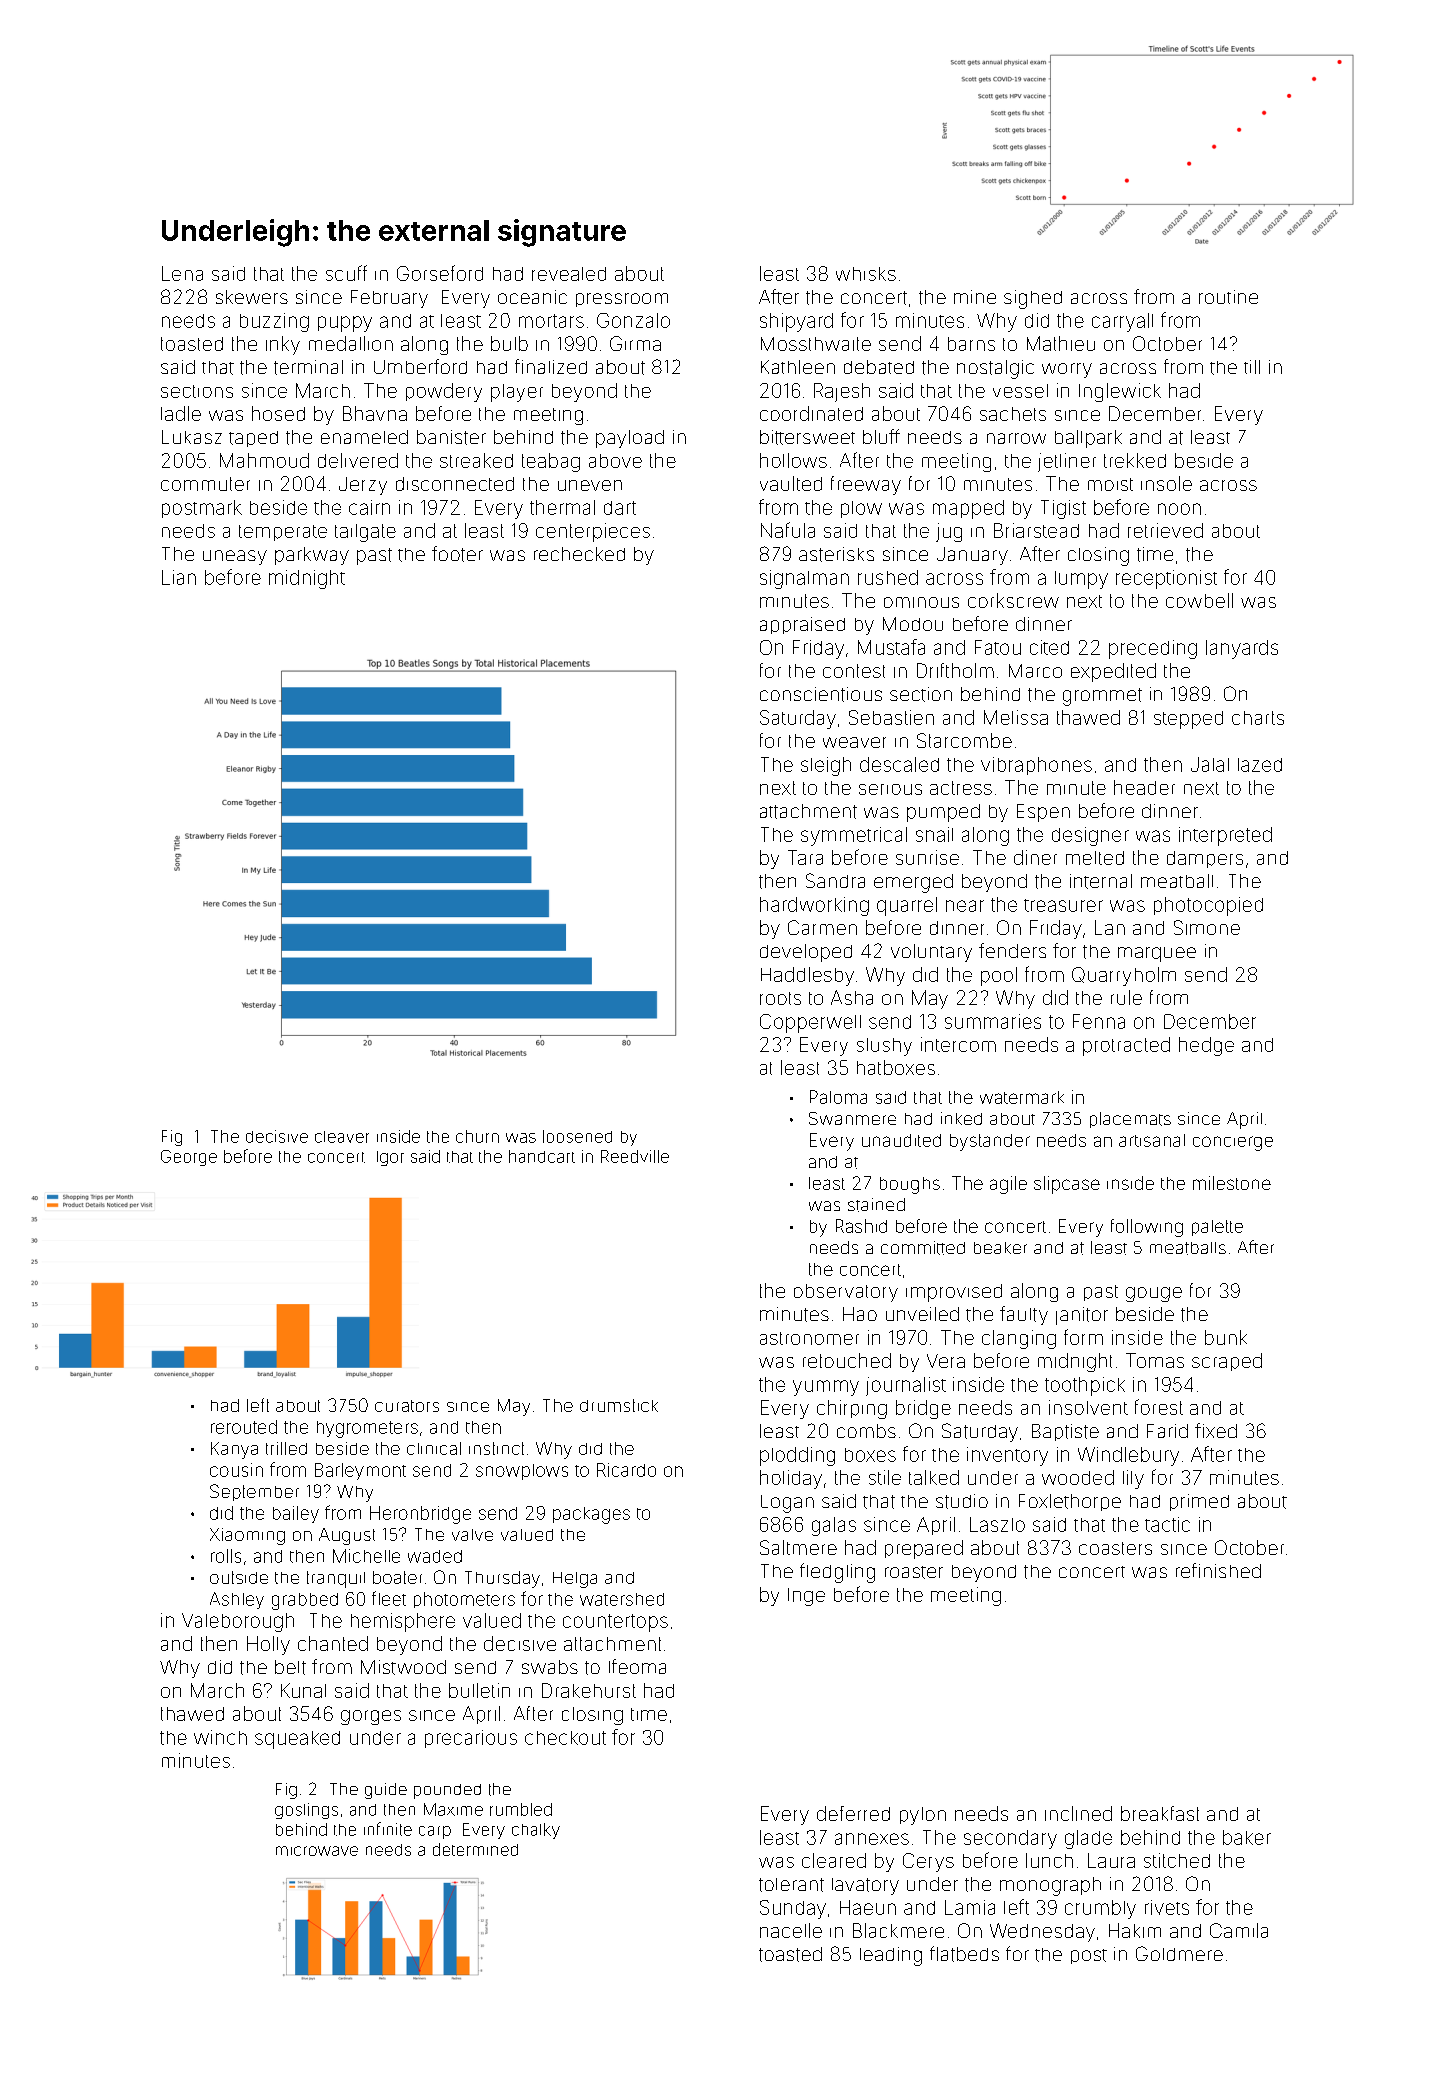  I want to click on hygrometers, so click(367, 1429).
